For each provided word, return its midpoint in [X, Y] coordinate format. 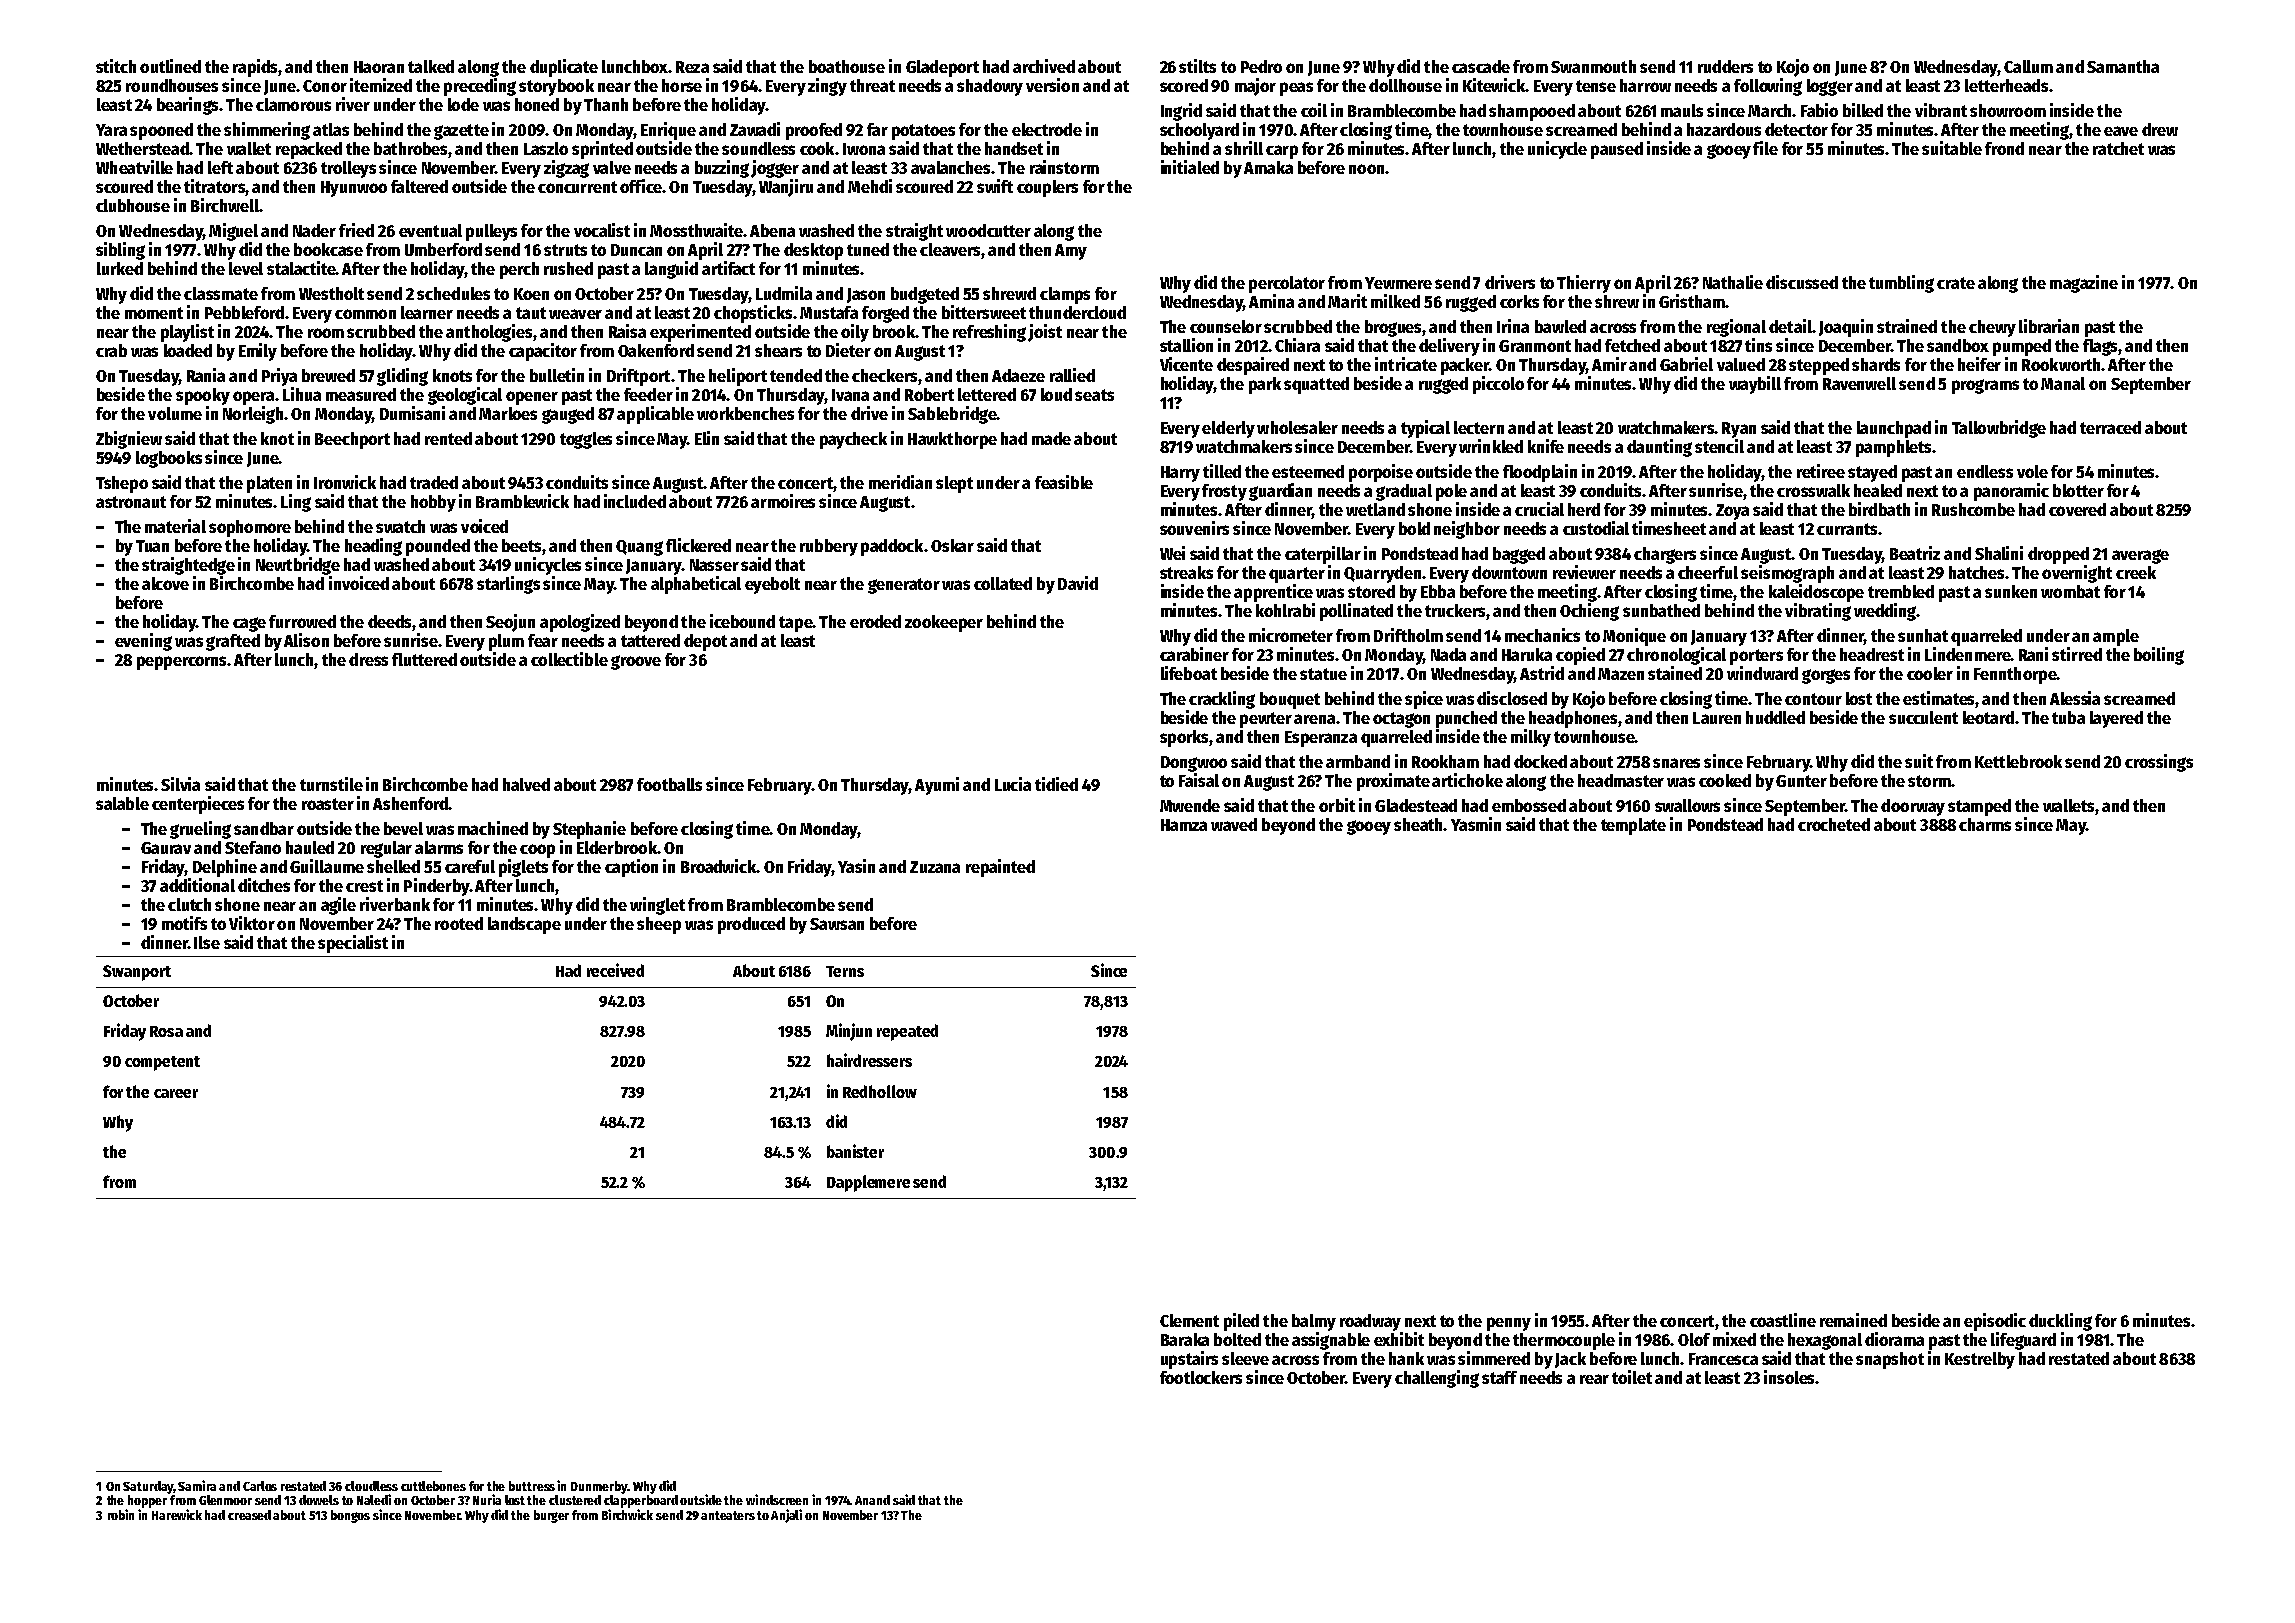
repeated [907, 1032]
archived [1044, 66]
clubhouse [133, 205]
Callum [2028, 66]
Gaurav [166, 848]
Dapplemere [868, 1183]
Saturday [148, 1487]
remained [1853, 1320]
